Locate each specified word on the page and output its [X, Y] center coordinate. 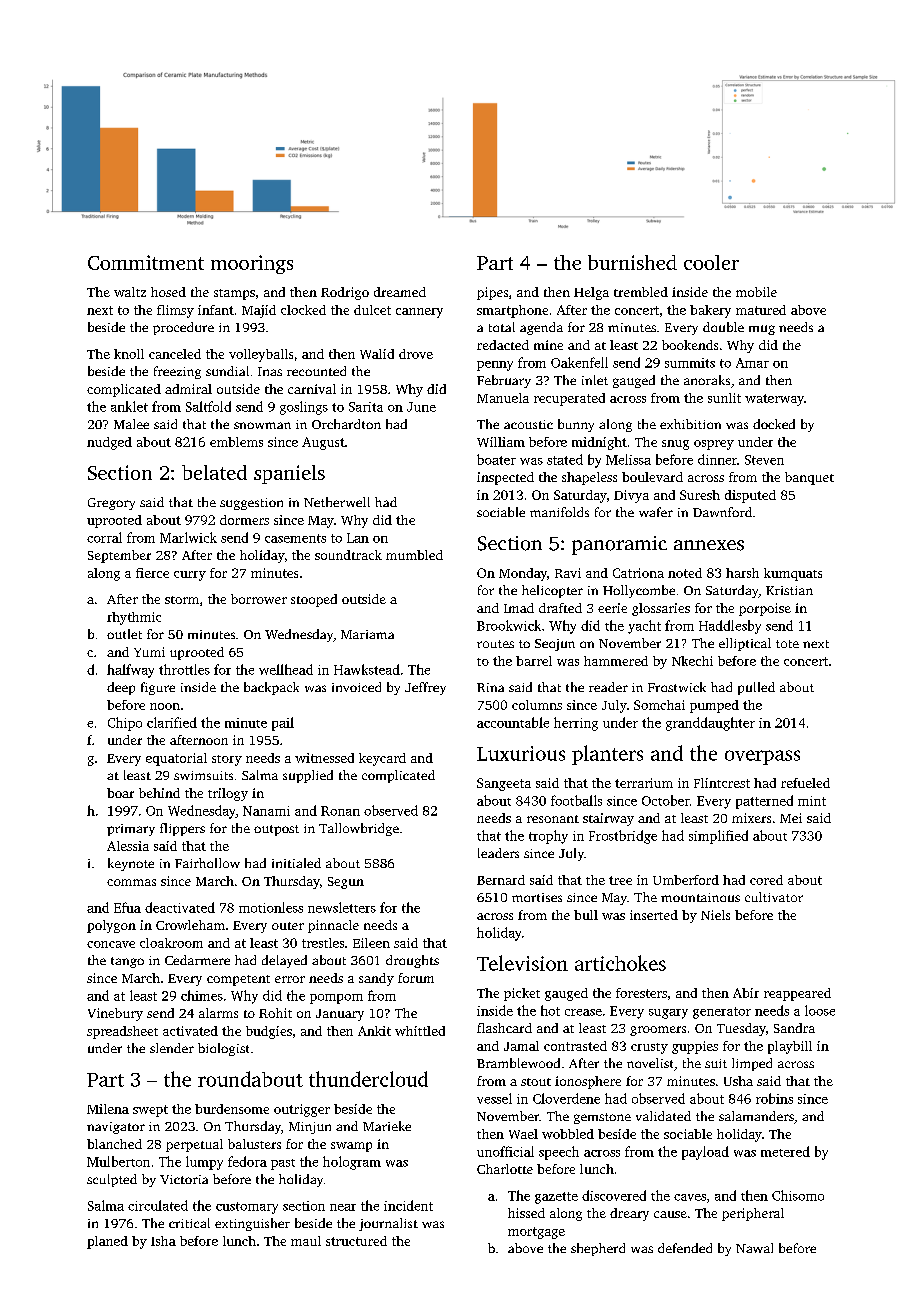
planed [107, 1242]
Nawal [754, 1248]
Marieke [387, 1126]
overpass [762, 757]
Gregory [111, 504]
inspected [505, 478]
